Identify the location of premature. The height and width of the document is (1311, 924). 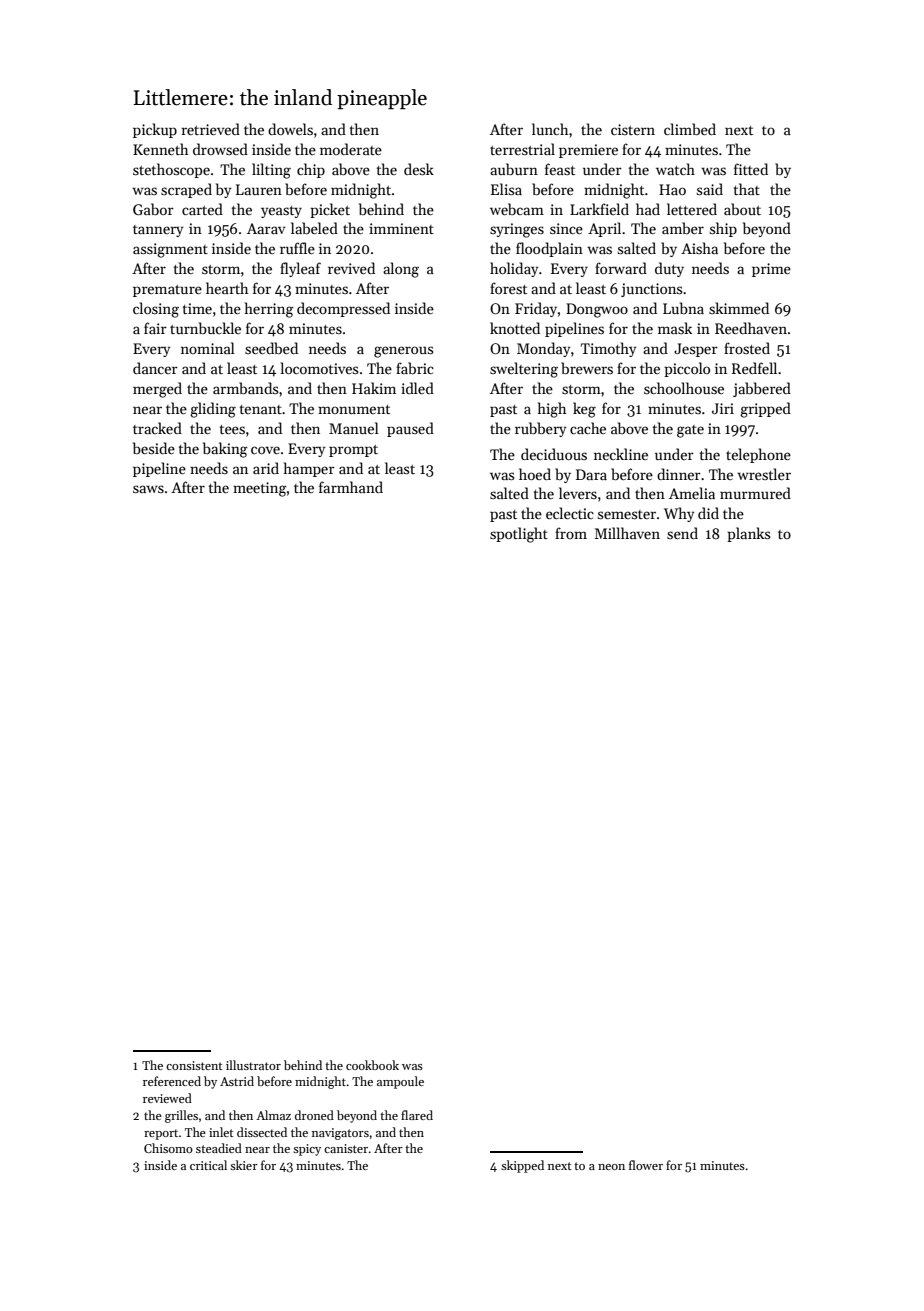
(167, 291).
